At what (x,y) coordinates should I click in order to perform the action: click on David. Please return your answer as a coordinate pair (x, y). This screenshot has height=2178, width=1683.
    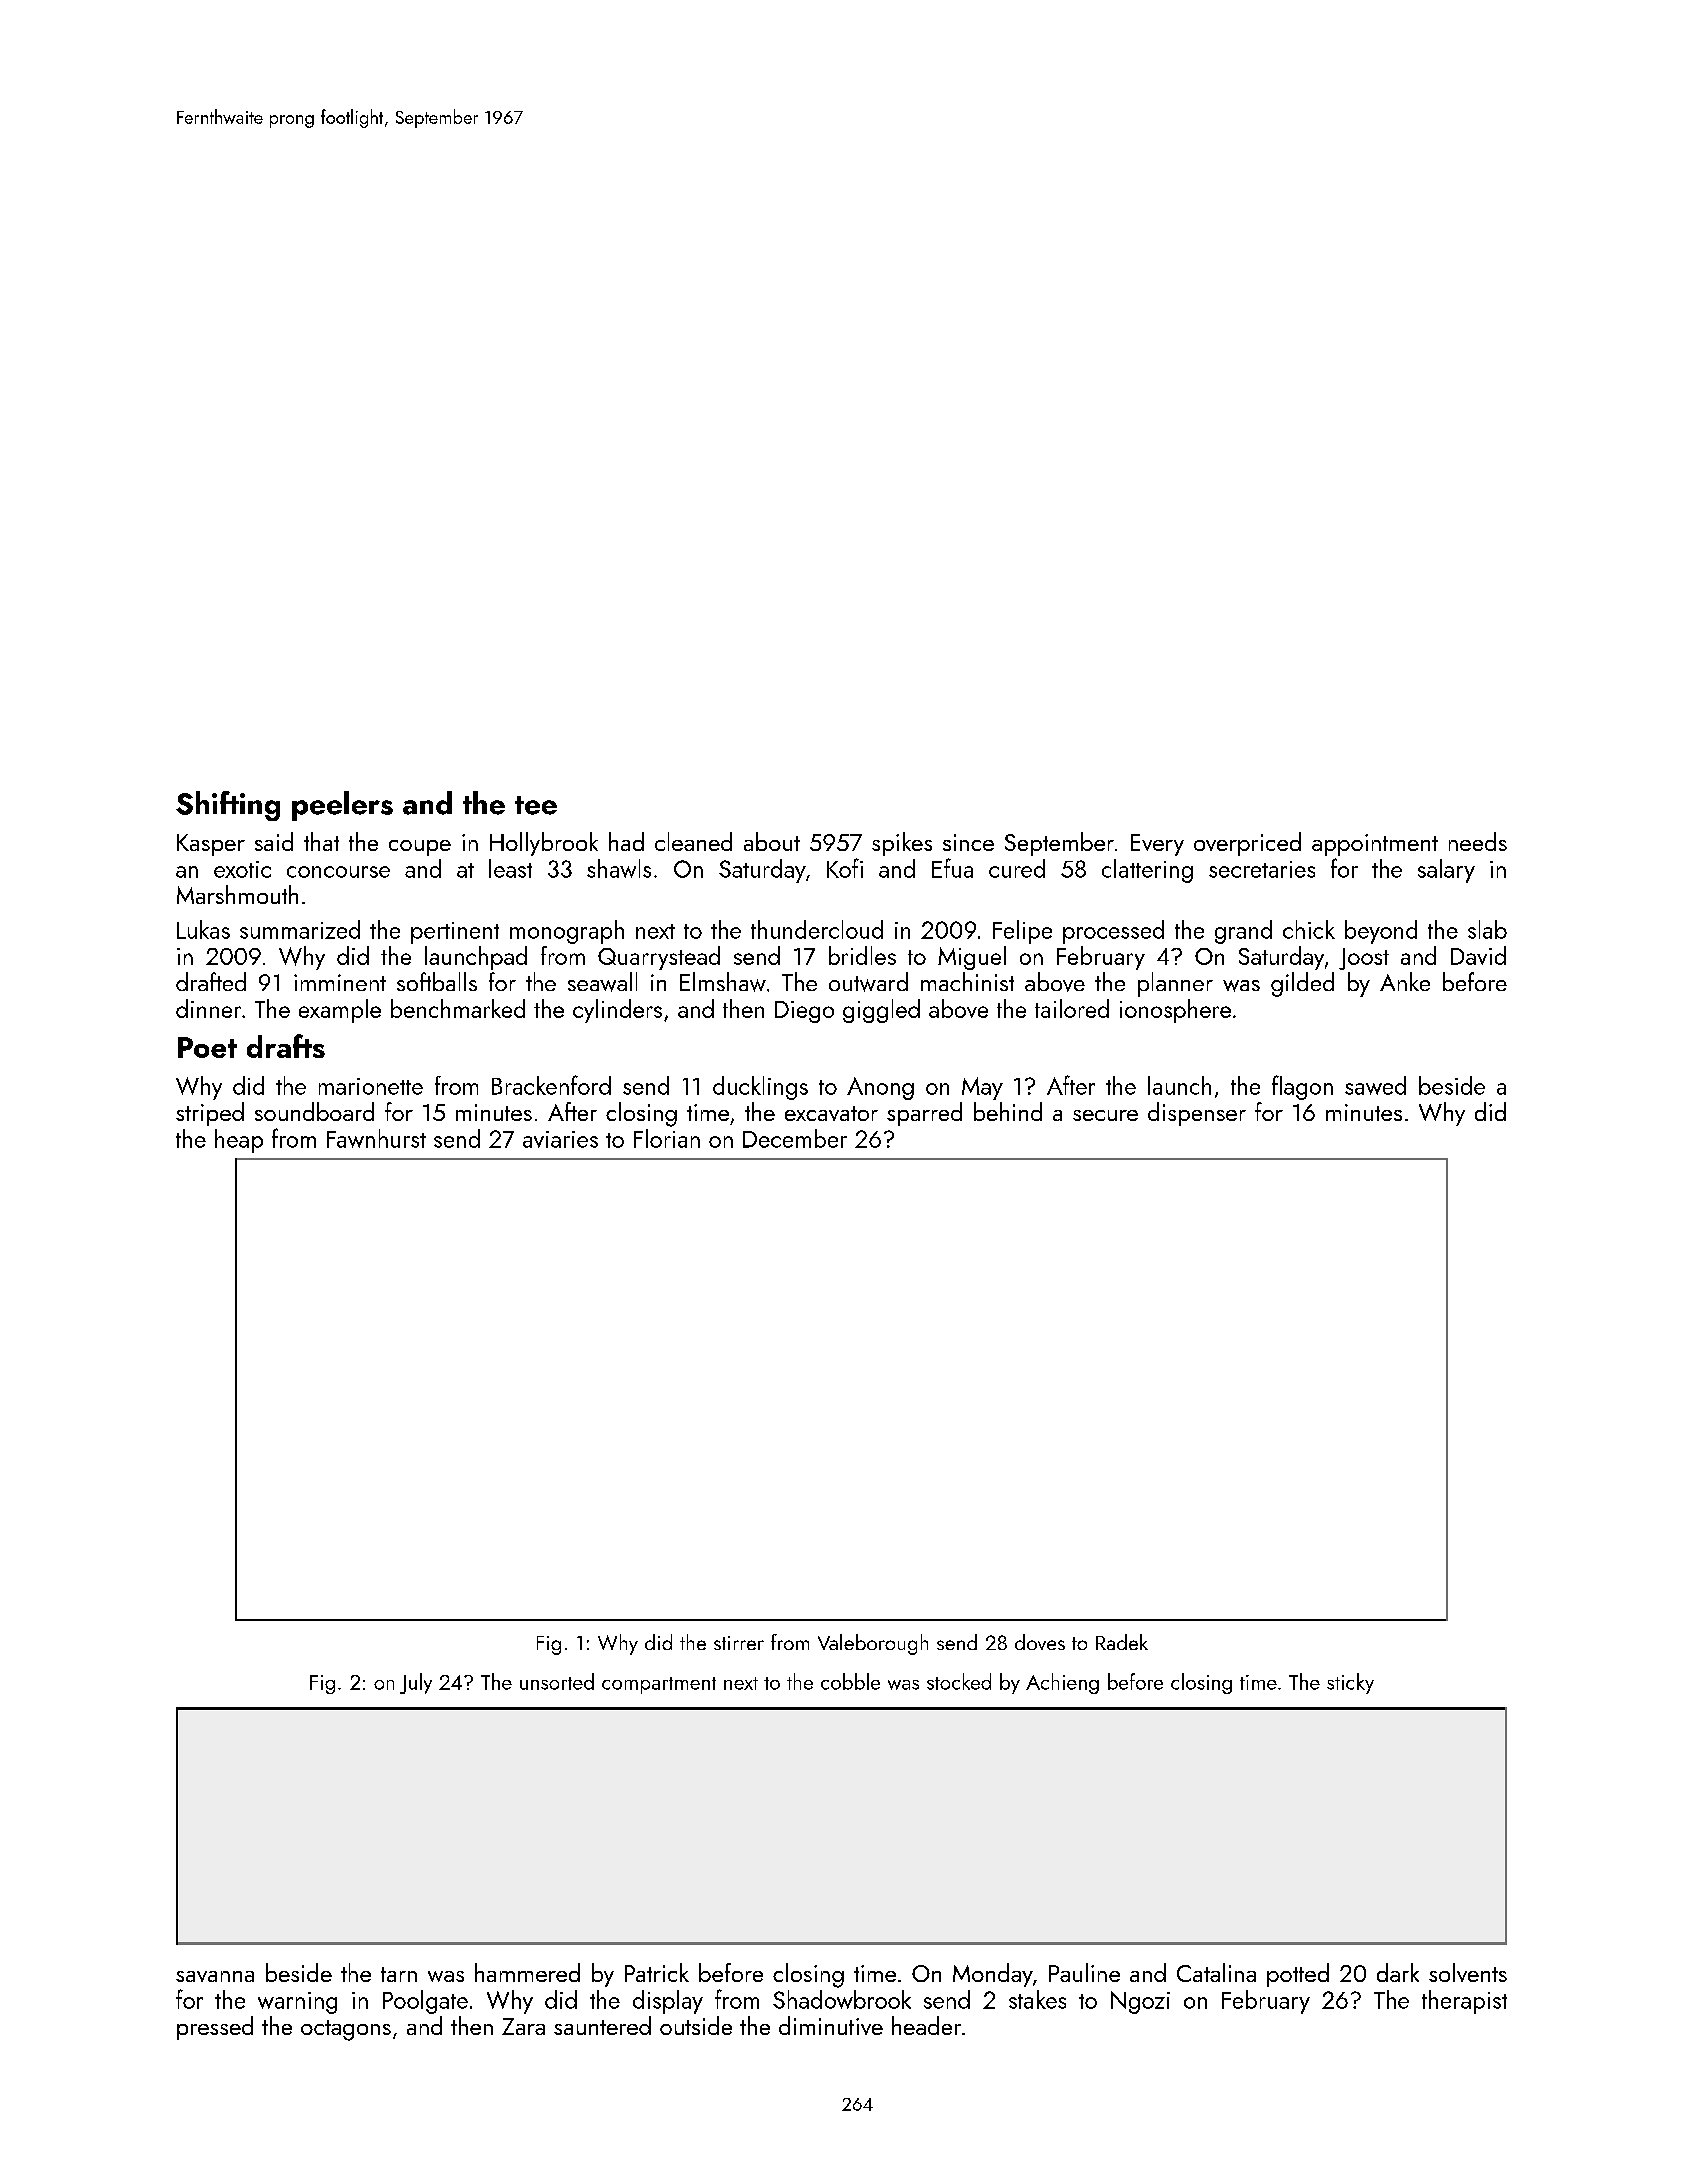
    Looking at the image, I should click on (1478, 955).
